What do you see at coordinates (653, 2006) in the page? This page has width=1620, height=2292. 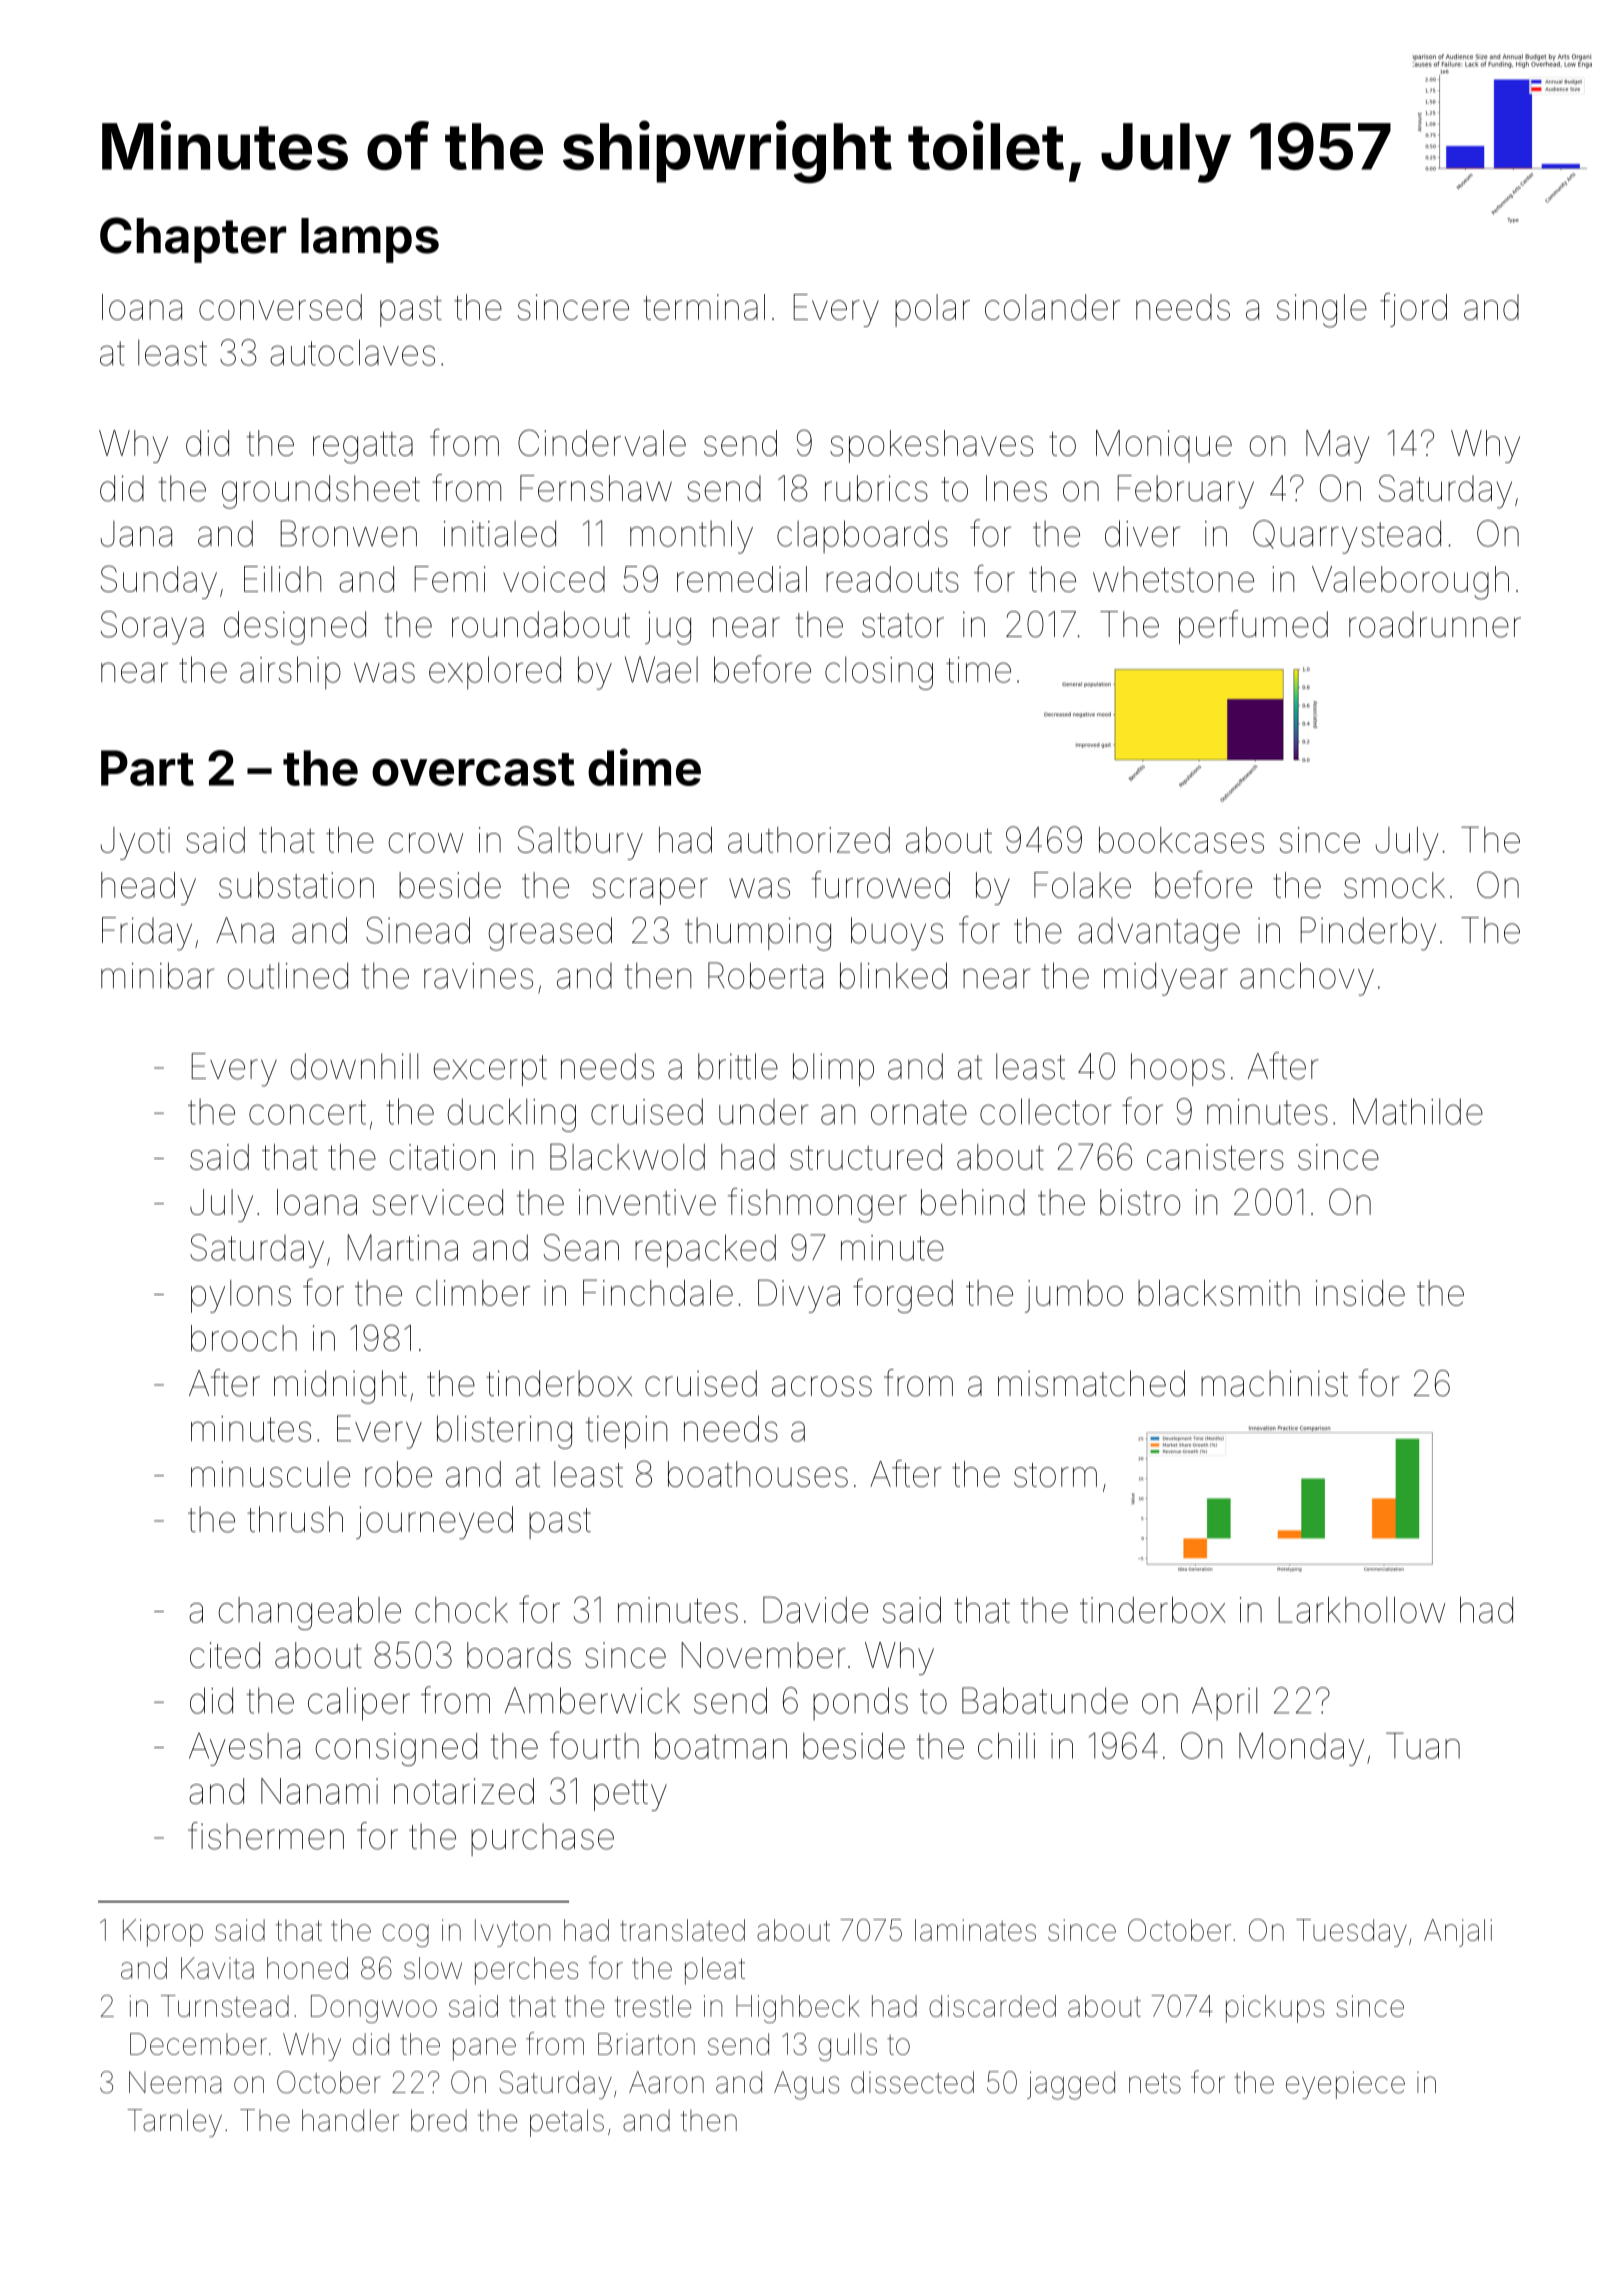 I see `trestle` at bounding box center [653, 2006].
